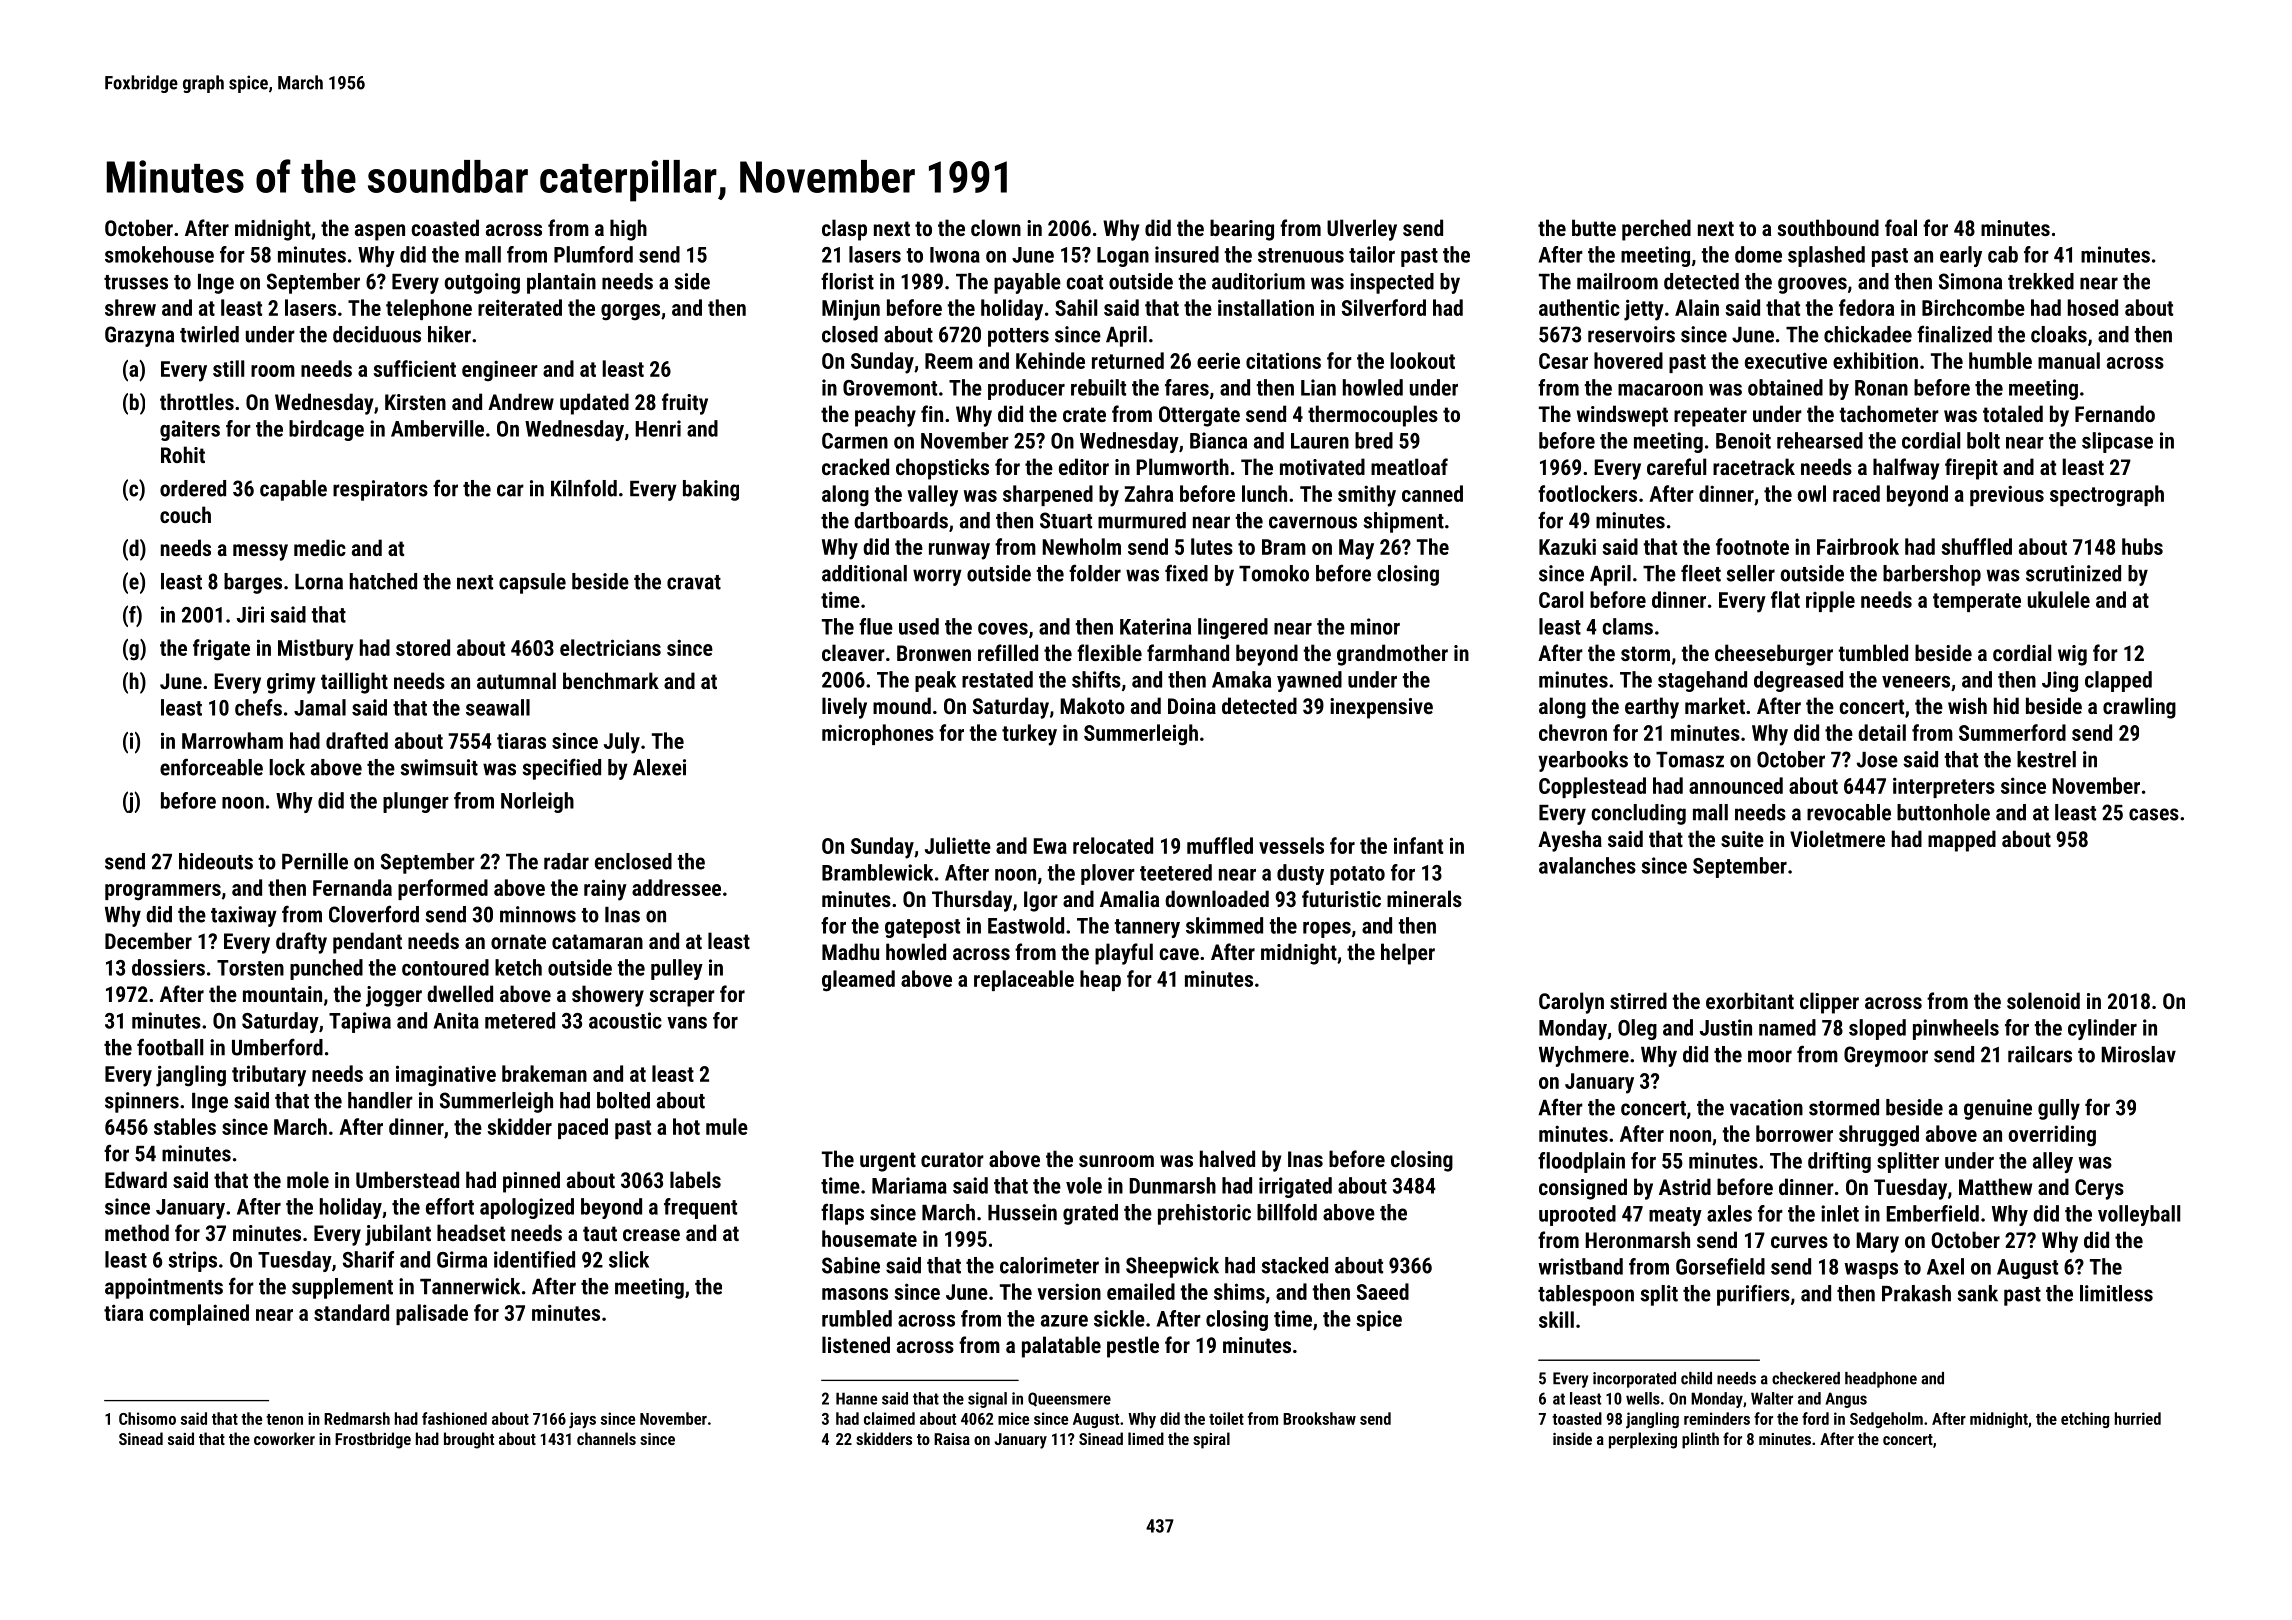 This image has width=2292, height=1620. I want to click on volleyball, so click(2139, 1215).
